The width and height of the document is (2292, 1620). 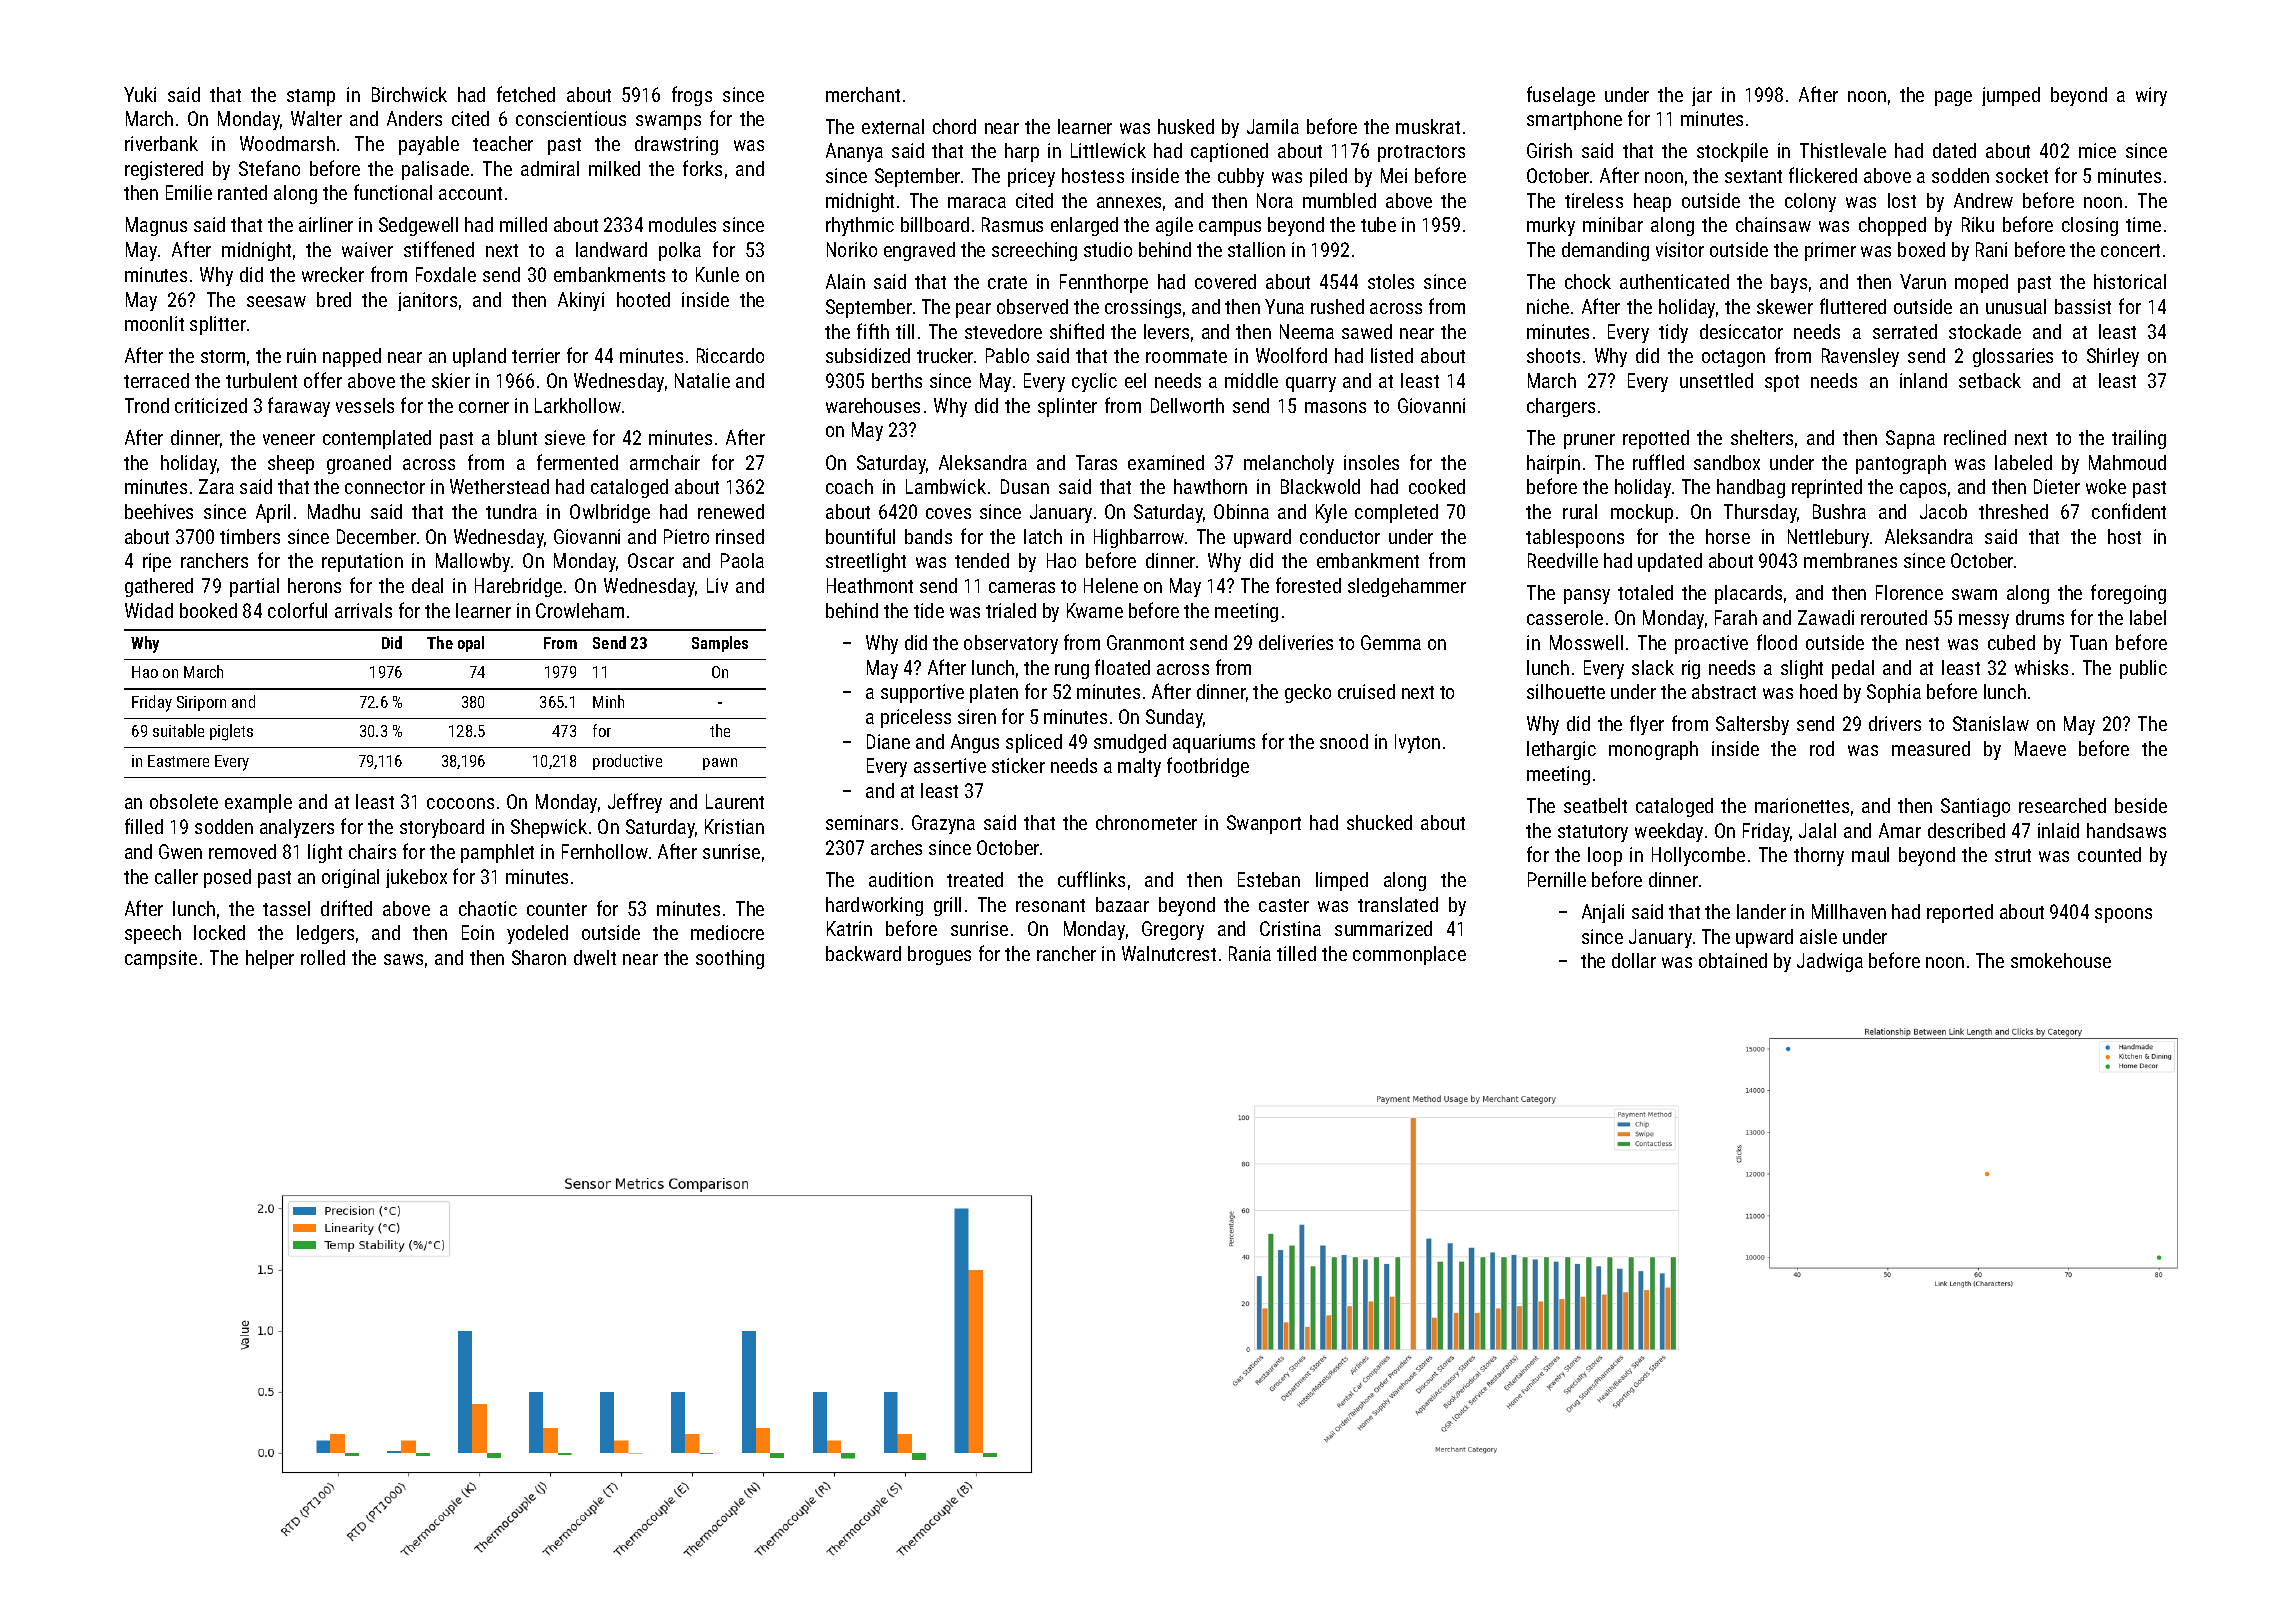 I want to click on ripe, so click(x=157, y=562).
